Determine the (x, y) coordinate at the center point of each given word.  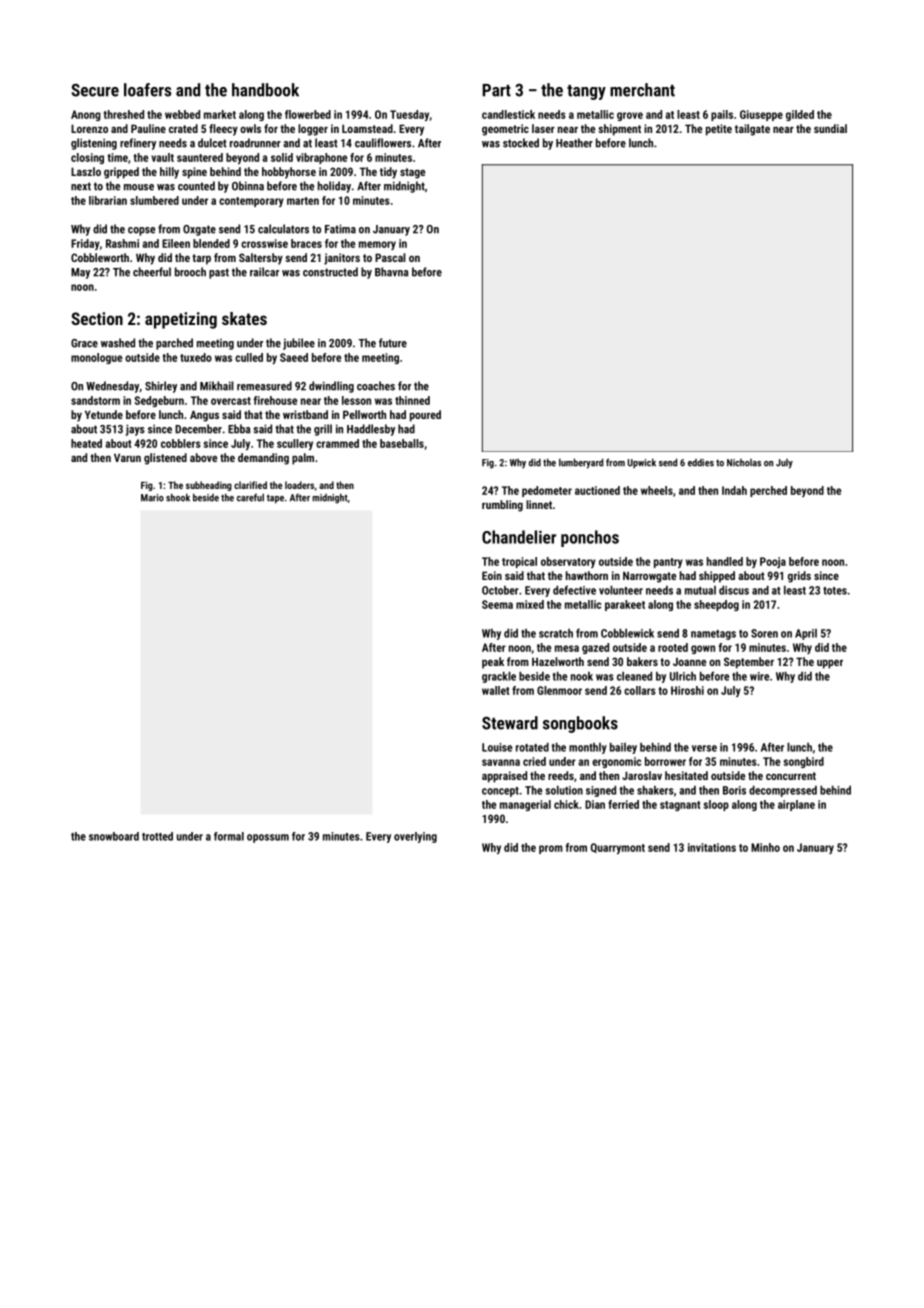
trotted (157, 836)
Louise (497, 747)
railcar (264, 272)
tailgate (752, 130)
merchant (642, 90)
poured (425, 416)
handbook (265, 90)
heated (86, 443)
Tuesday (409, 115)
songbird (803, 762)
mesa (567, 648)
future (393, 343)
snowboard (114, 836)
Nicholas (744, 463)
